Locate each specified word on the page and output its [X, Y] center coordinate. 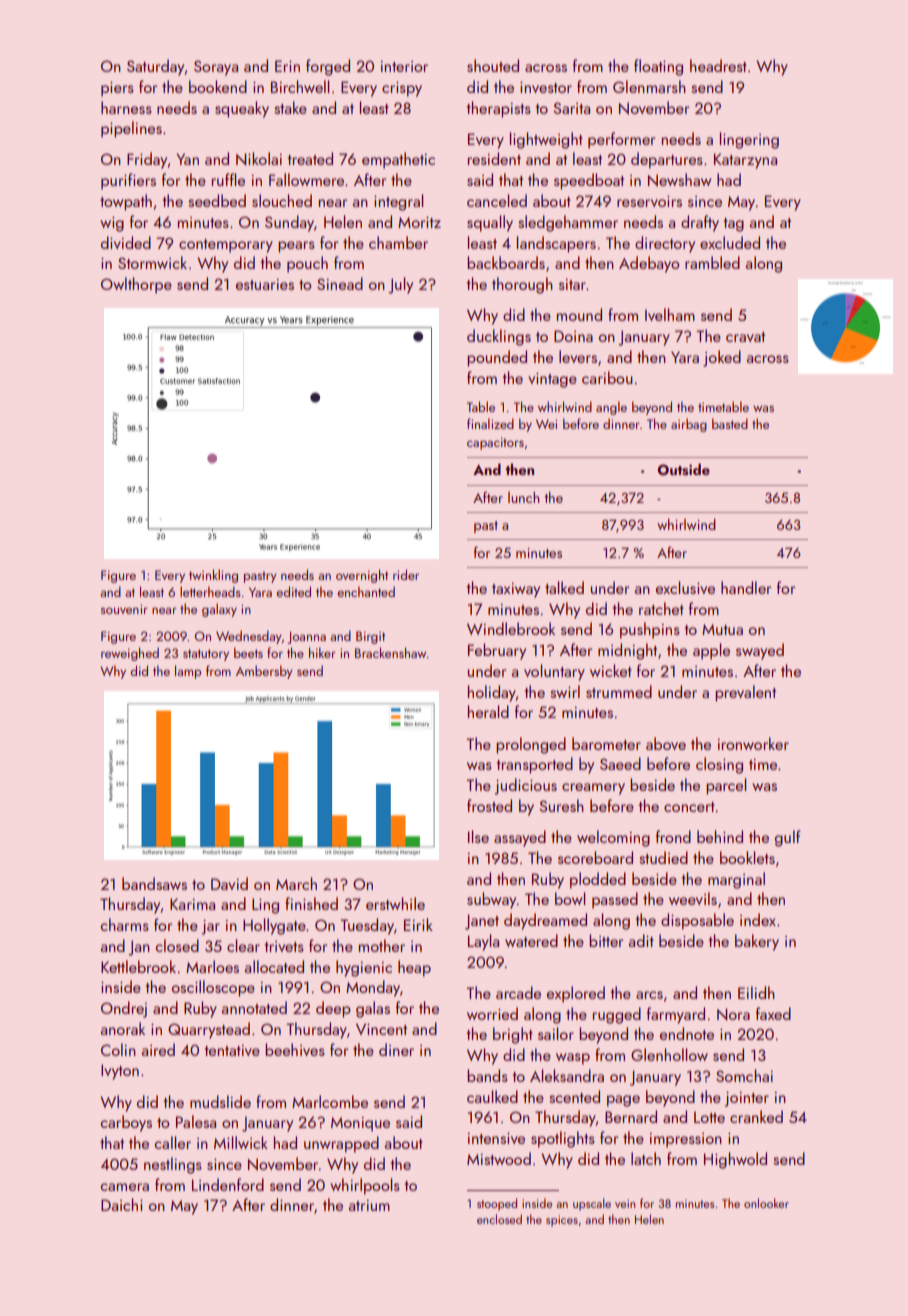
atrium [369, 1205]
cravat [745, 337]
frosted [489, 805]
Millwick [241, 1142]
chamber [398, 242]
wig [112, 224]
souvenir [124, 609]
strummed [619, 691]
